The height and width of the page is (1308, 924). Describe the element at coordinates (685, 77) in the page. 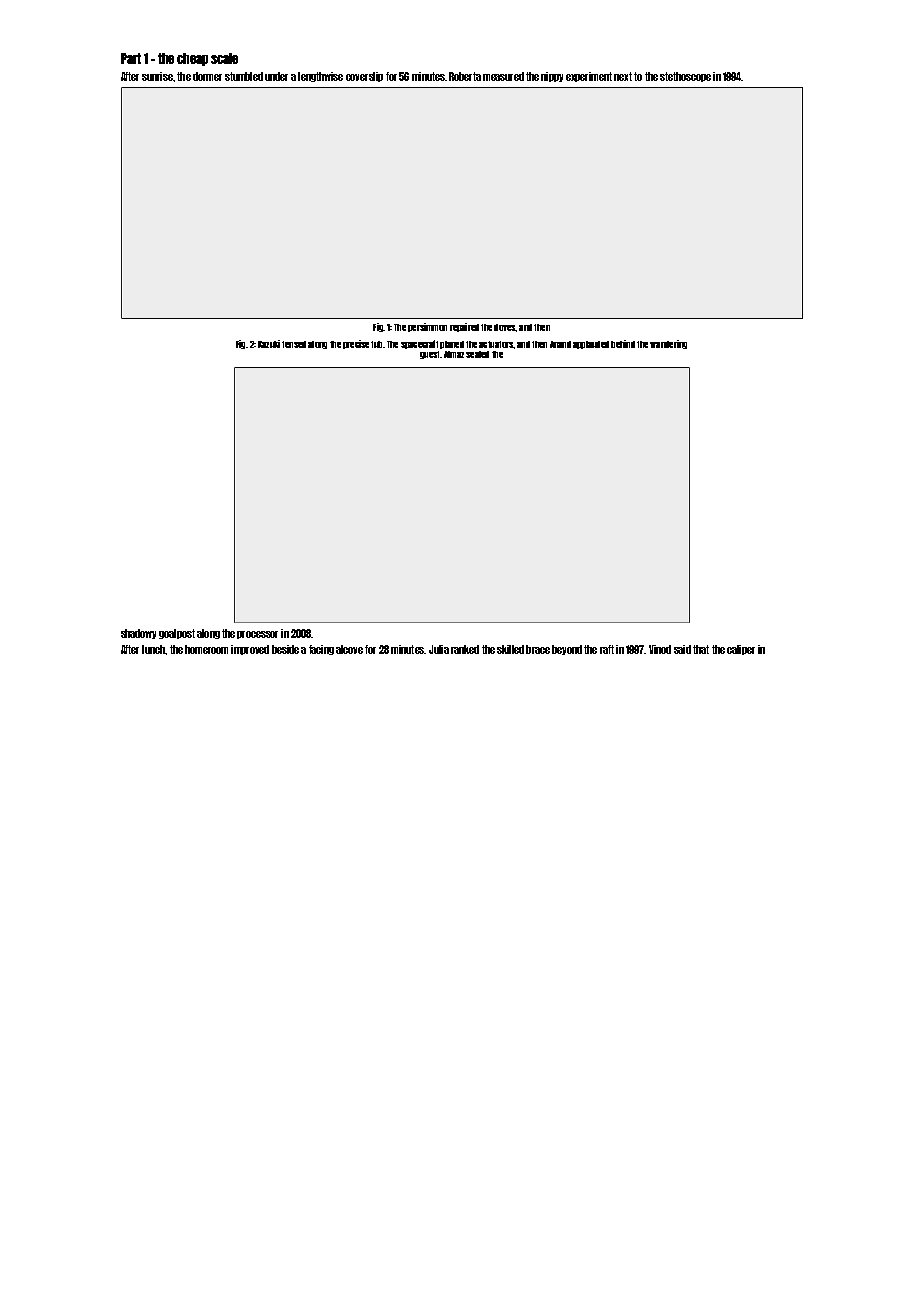

I see `stethoscope` at that location.
